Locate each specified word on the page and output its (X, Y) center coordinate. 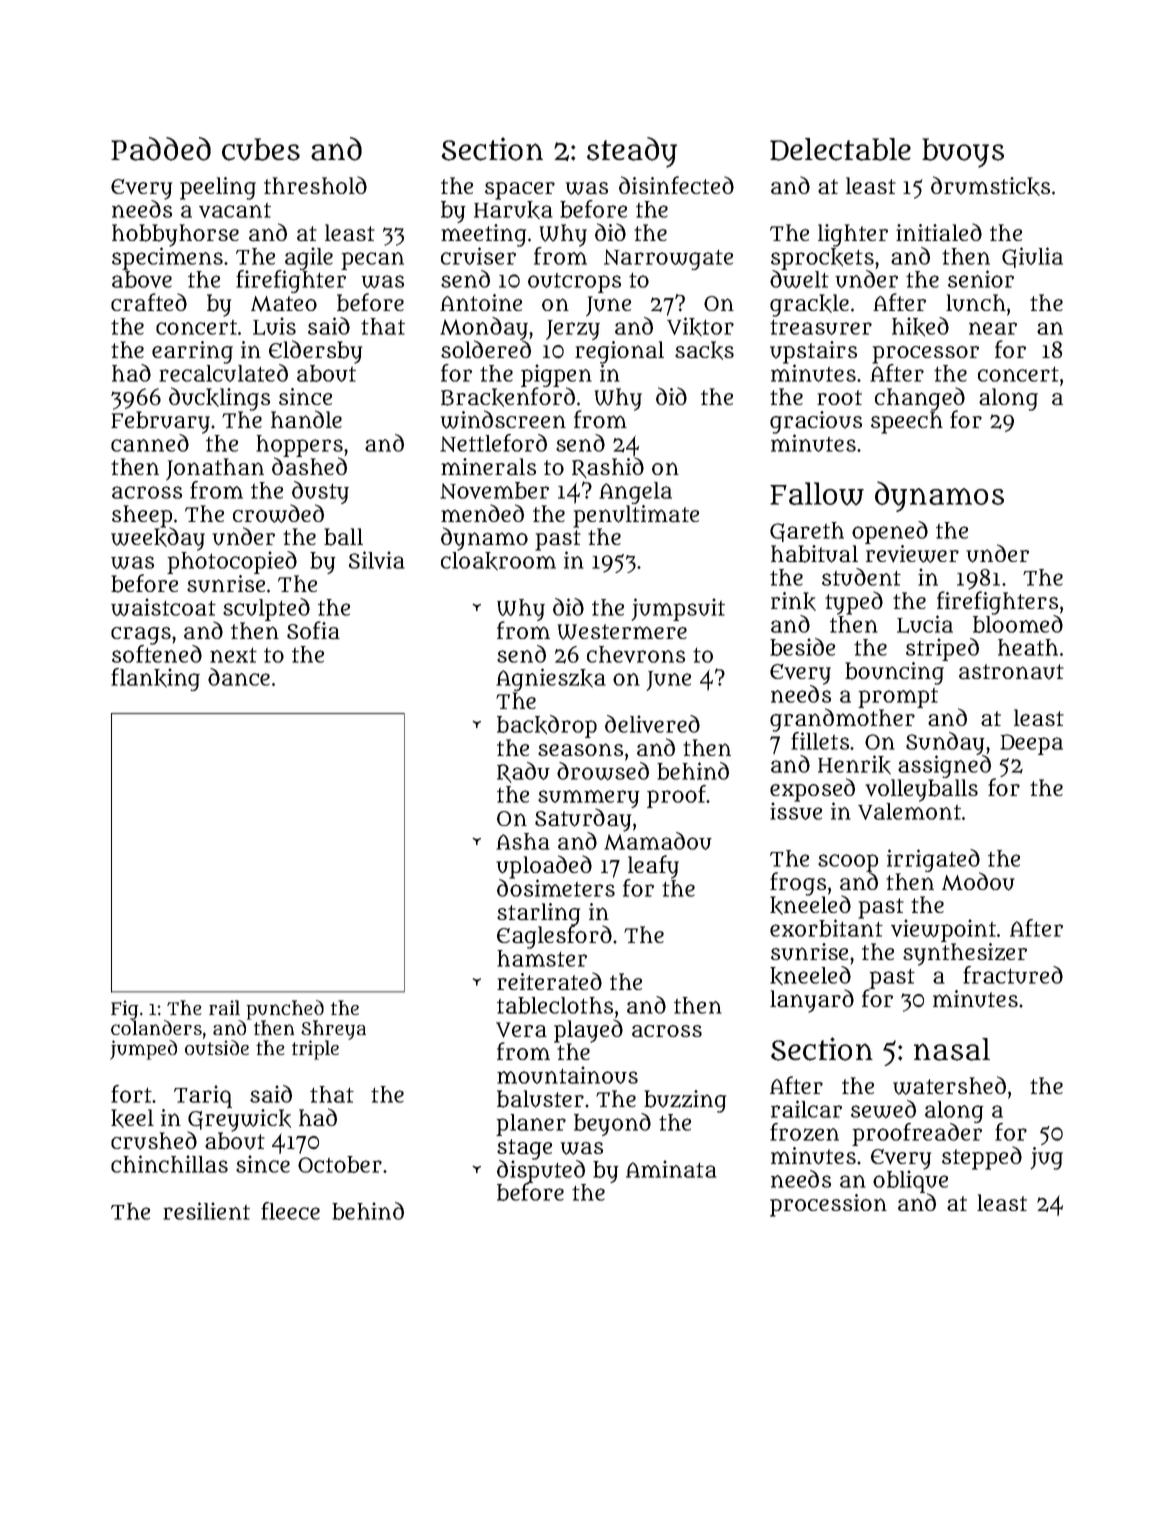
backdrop (547, 726)
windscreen (503, 419)
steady (632, 152)
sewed (883, 1109)
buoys (963, 153)
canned (150, 443)
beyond (612, 1124)
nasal (952, 1049)
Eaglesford (554, 937)
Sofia (313, 630)
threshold (315, 185)
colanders (156, 1027)
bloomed (1018, 624)
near (993, 328)
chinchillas (169, 1164)
